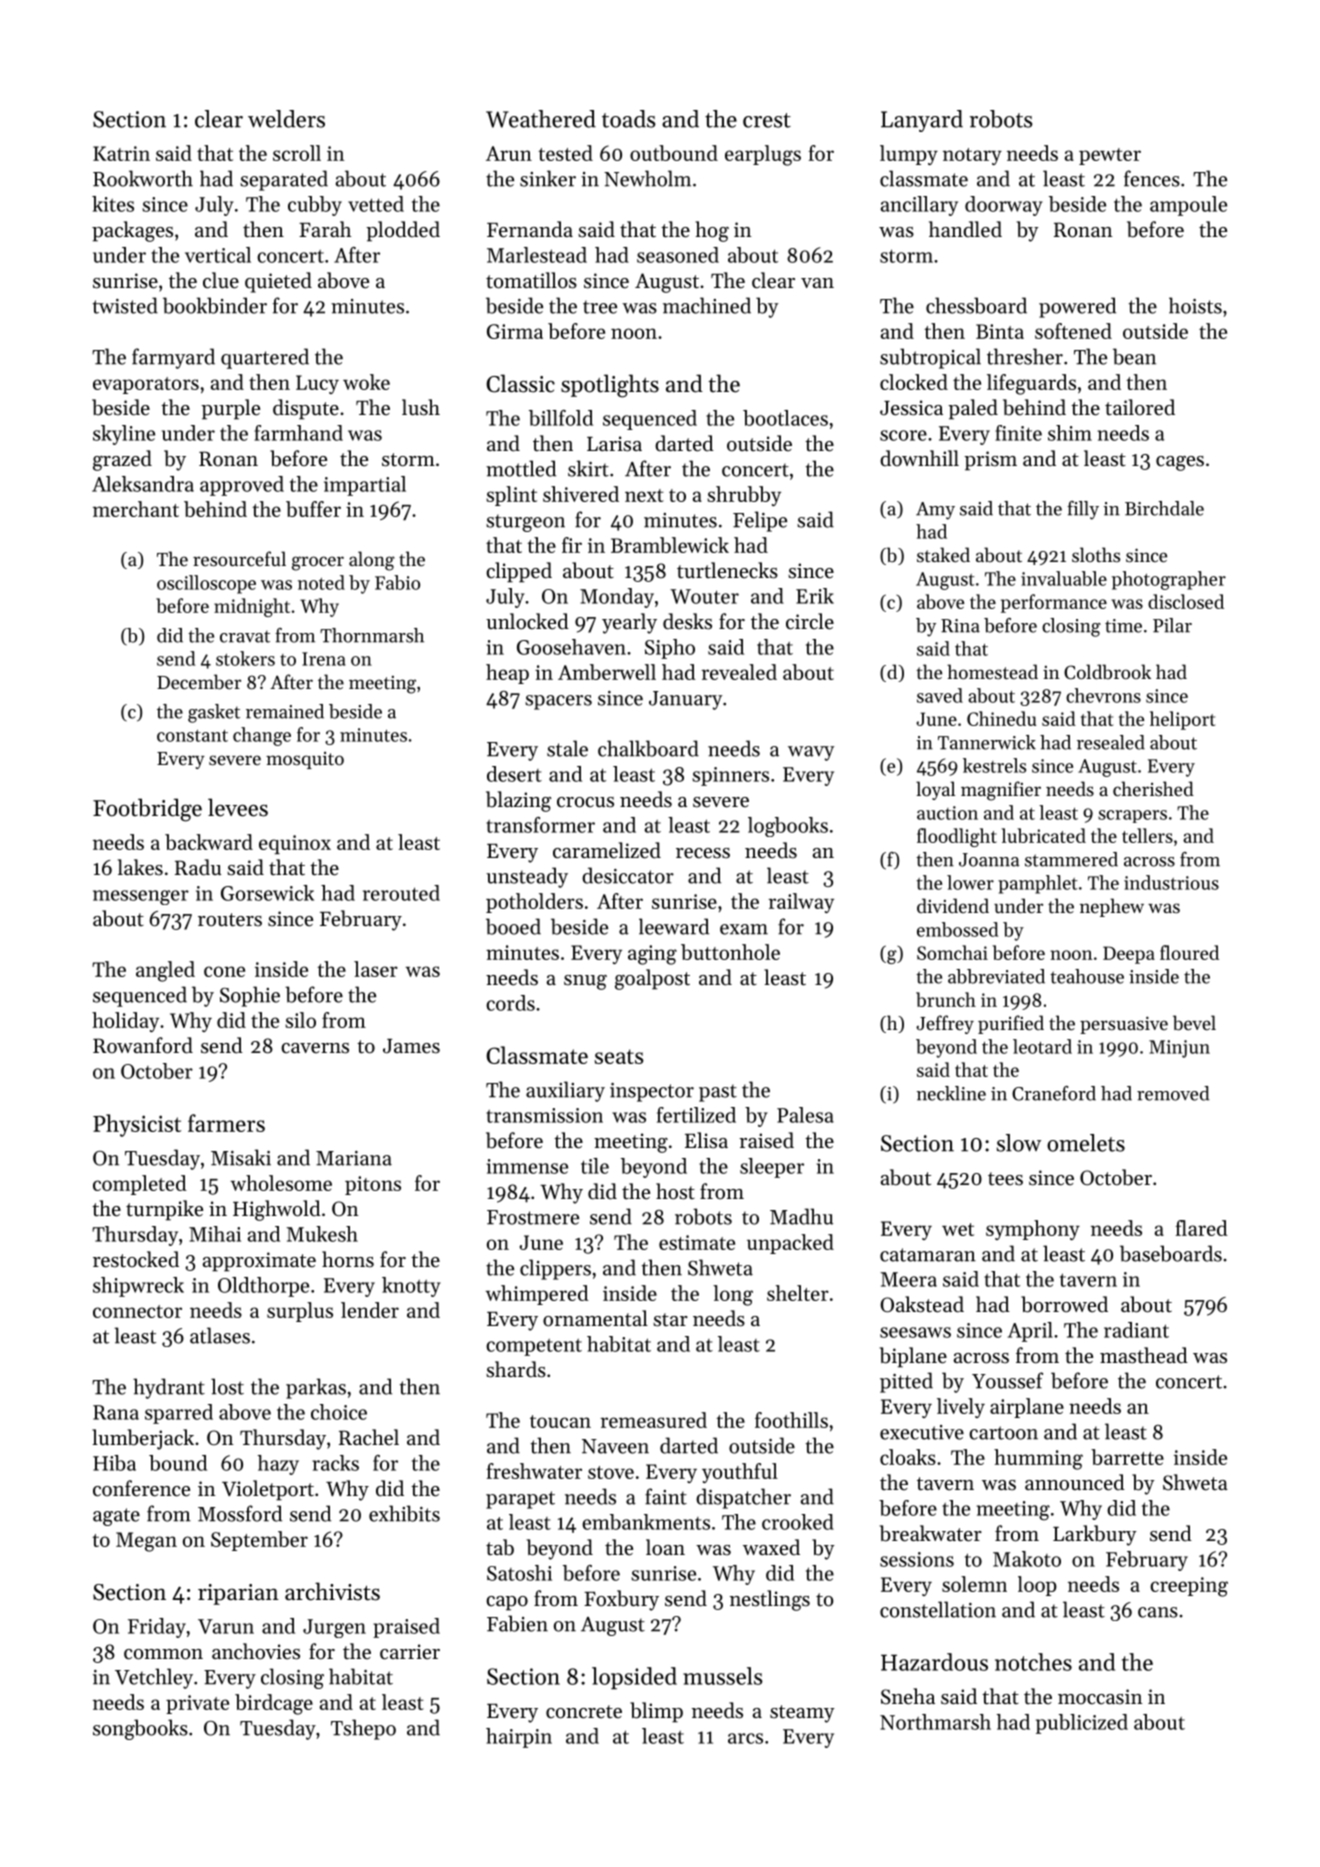  I want to click on Craneford, so click(1054, 1093).
